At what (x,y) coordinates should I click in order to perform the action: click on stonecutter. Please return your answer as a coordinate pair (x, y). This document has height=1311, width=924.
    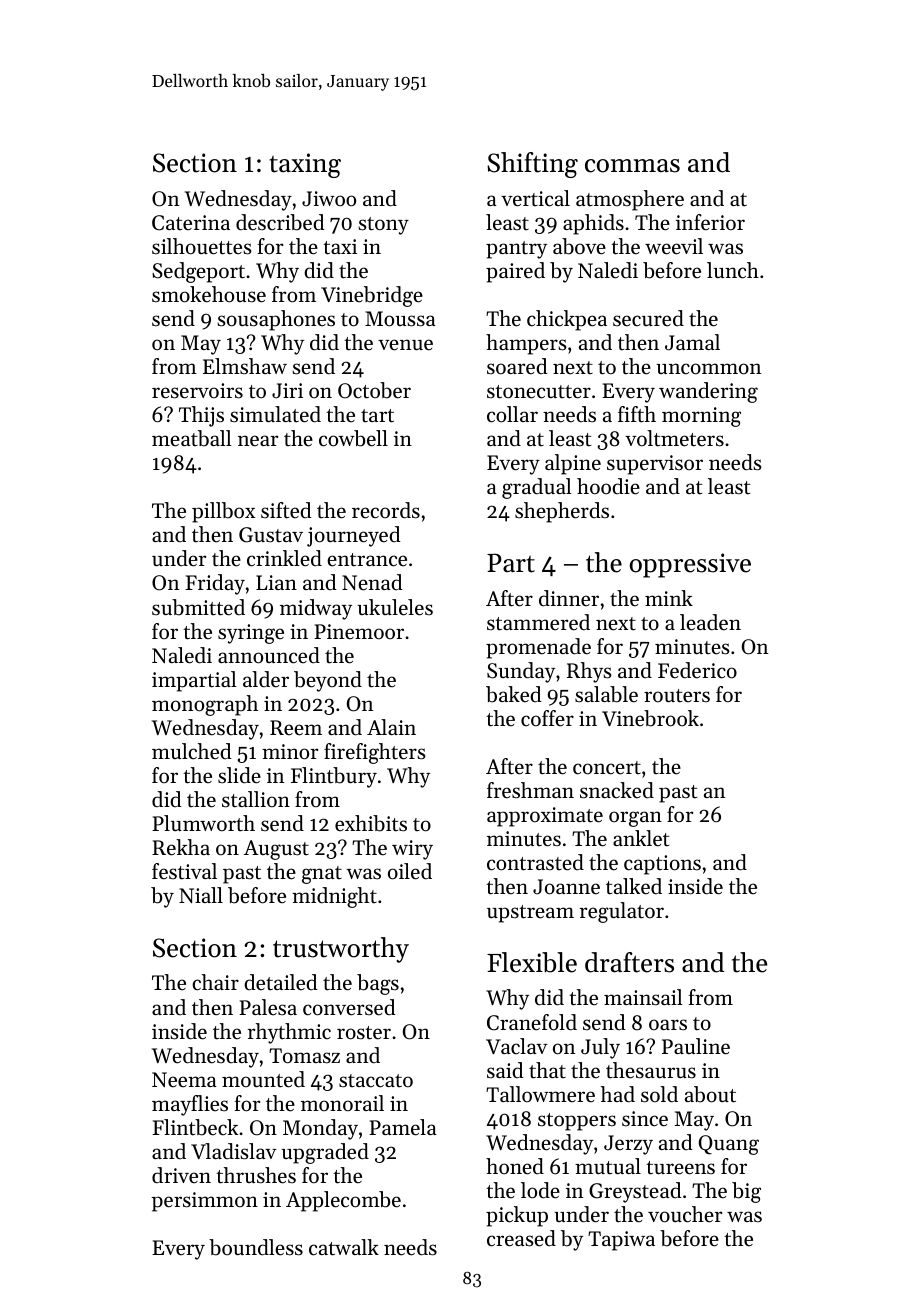
    Looking at the image, I should click on (539, 392).
